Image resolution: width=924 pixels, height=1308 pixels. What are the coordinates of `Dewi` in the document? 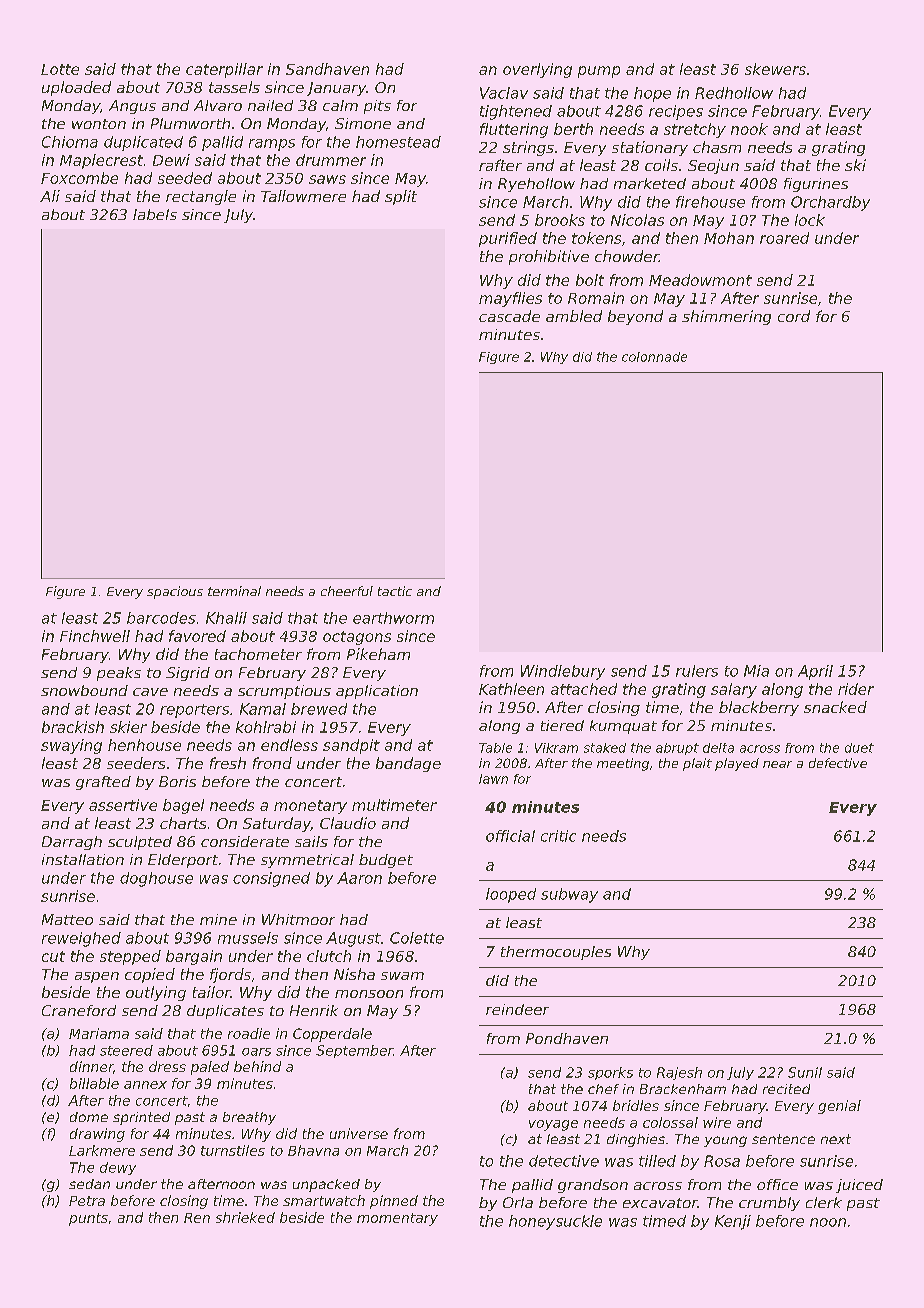 It's located at (171, 160).
